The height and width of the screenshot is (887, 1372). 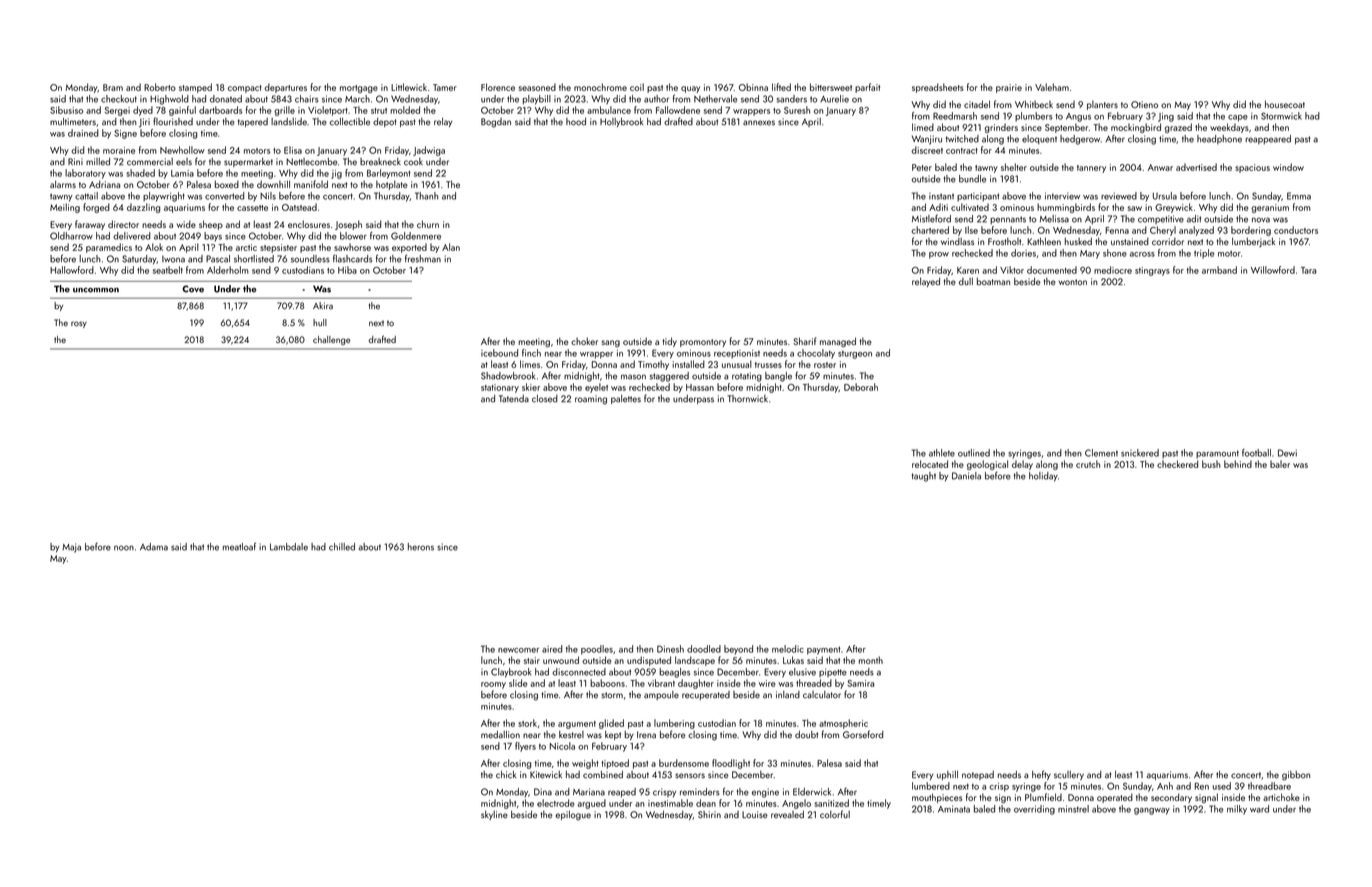 What do you see at coordinates (331, 340) in the screenshot?
I see `challenge` at bounding box center [331, 340].
